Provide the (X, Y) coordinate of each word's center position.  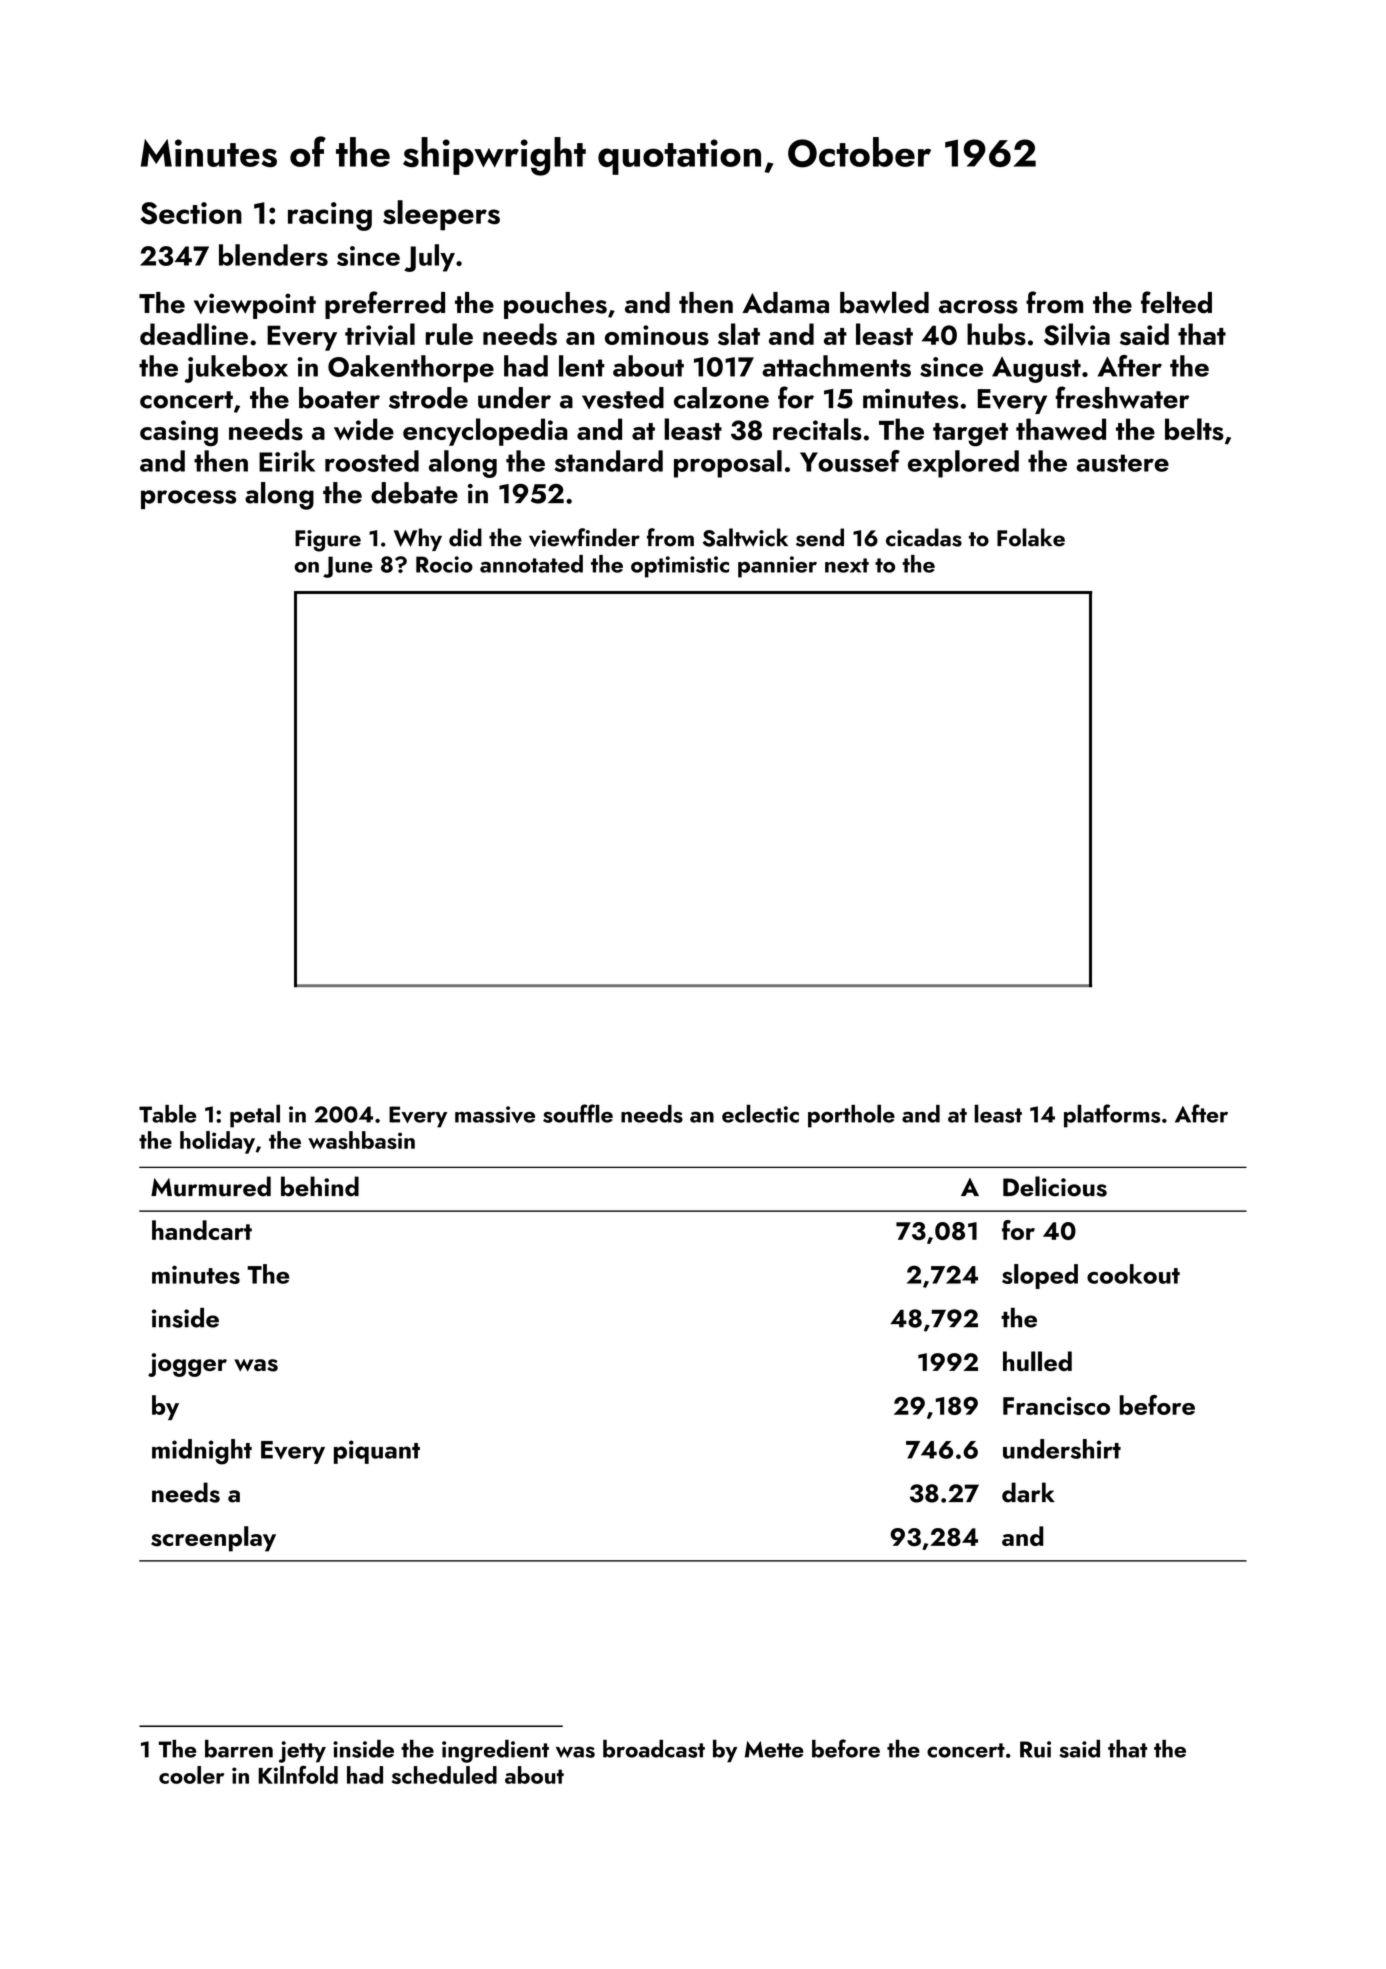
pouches (555, 305)
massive (495, 1114)
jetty (302, 1752)
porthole (851, 1116)
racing (330, 216)
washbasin (361, 1140)
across (978, 307)
